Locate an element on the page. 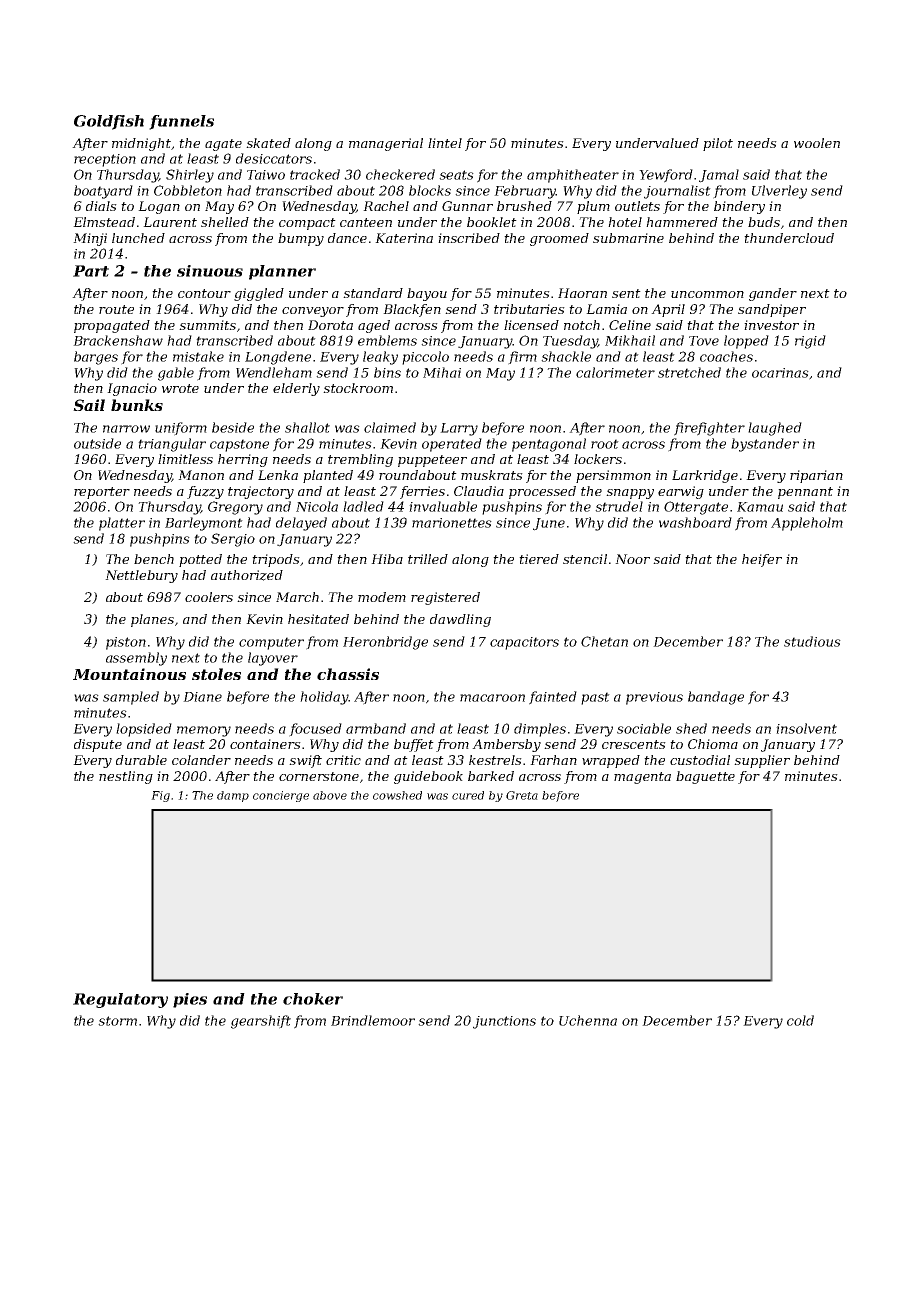 This document has height=1308, width=924. storm is located at coordinates (117, 1021).
